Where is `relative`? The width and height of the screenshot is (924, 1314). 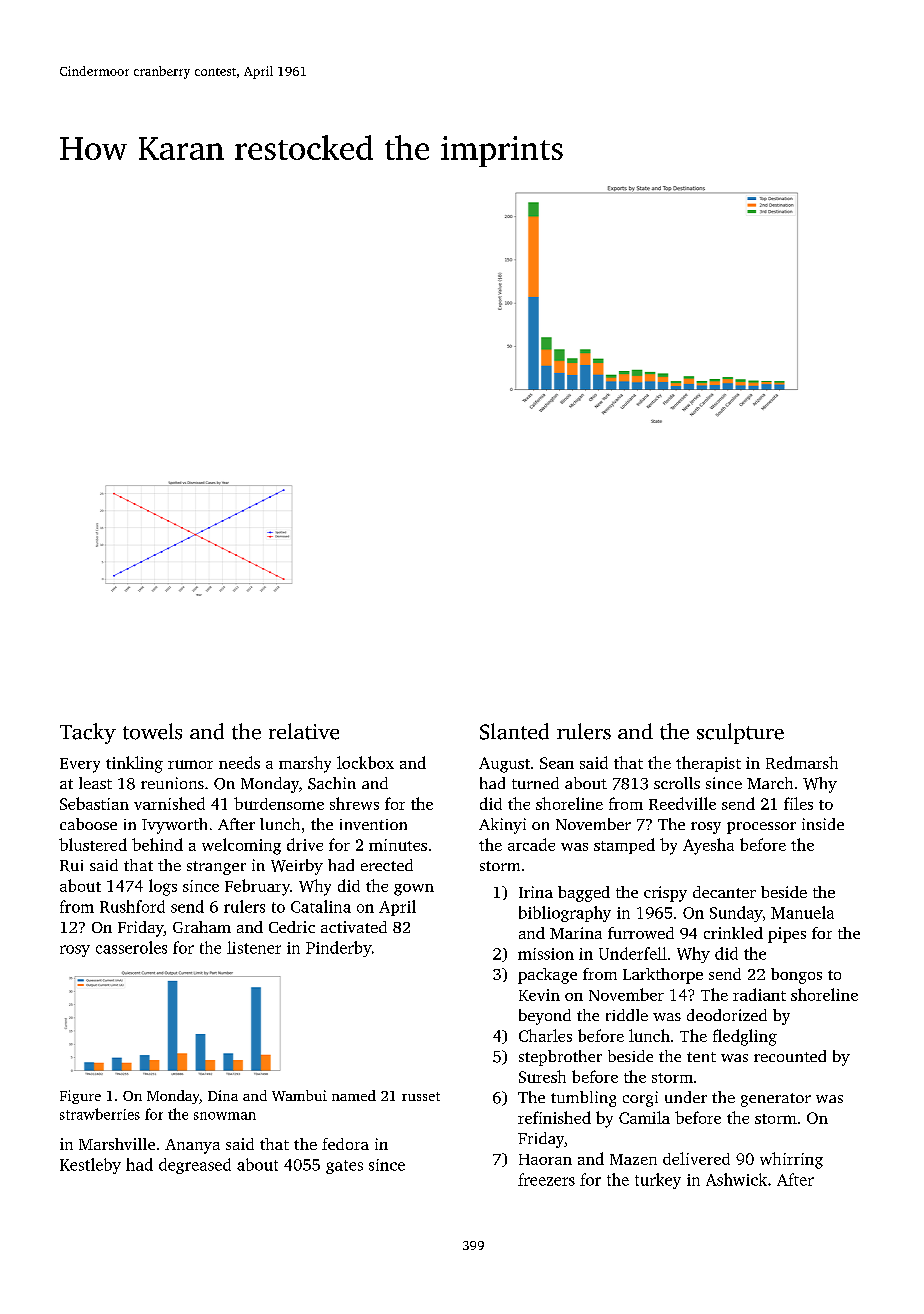
relative is located at coordinates (304, 731).
